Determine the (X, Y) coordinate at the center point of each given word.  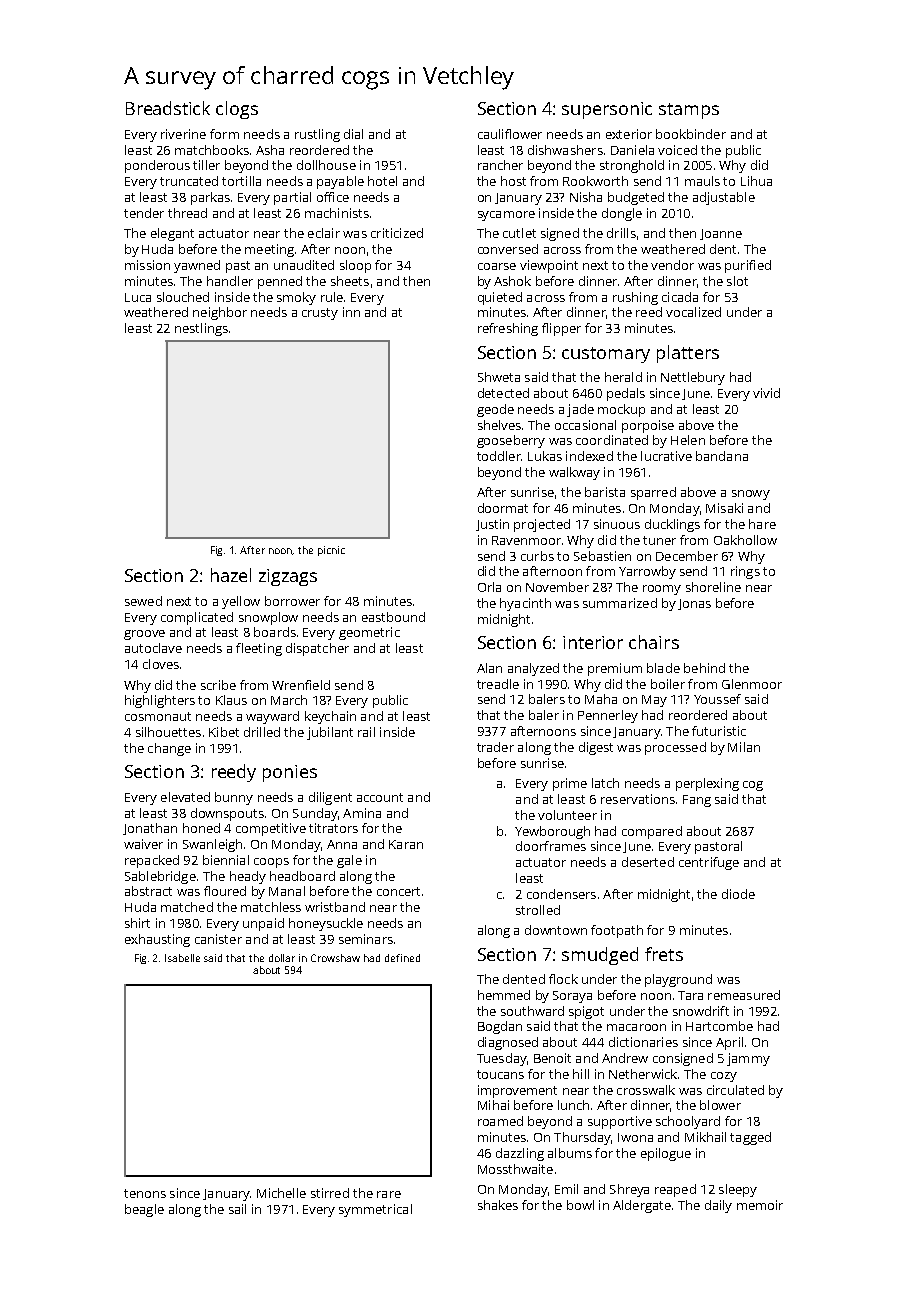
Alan (489, 668)
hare (762, 524)
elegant (172, 234)
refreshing (508, 329)
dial (353, 134)
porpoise (648, 426)
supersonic (607, 110)
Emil (566, 1189)
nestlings (201, 329)
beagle (144, 1210)
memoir (760, 1205)
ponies (290, 773)
